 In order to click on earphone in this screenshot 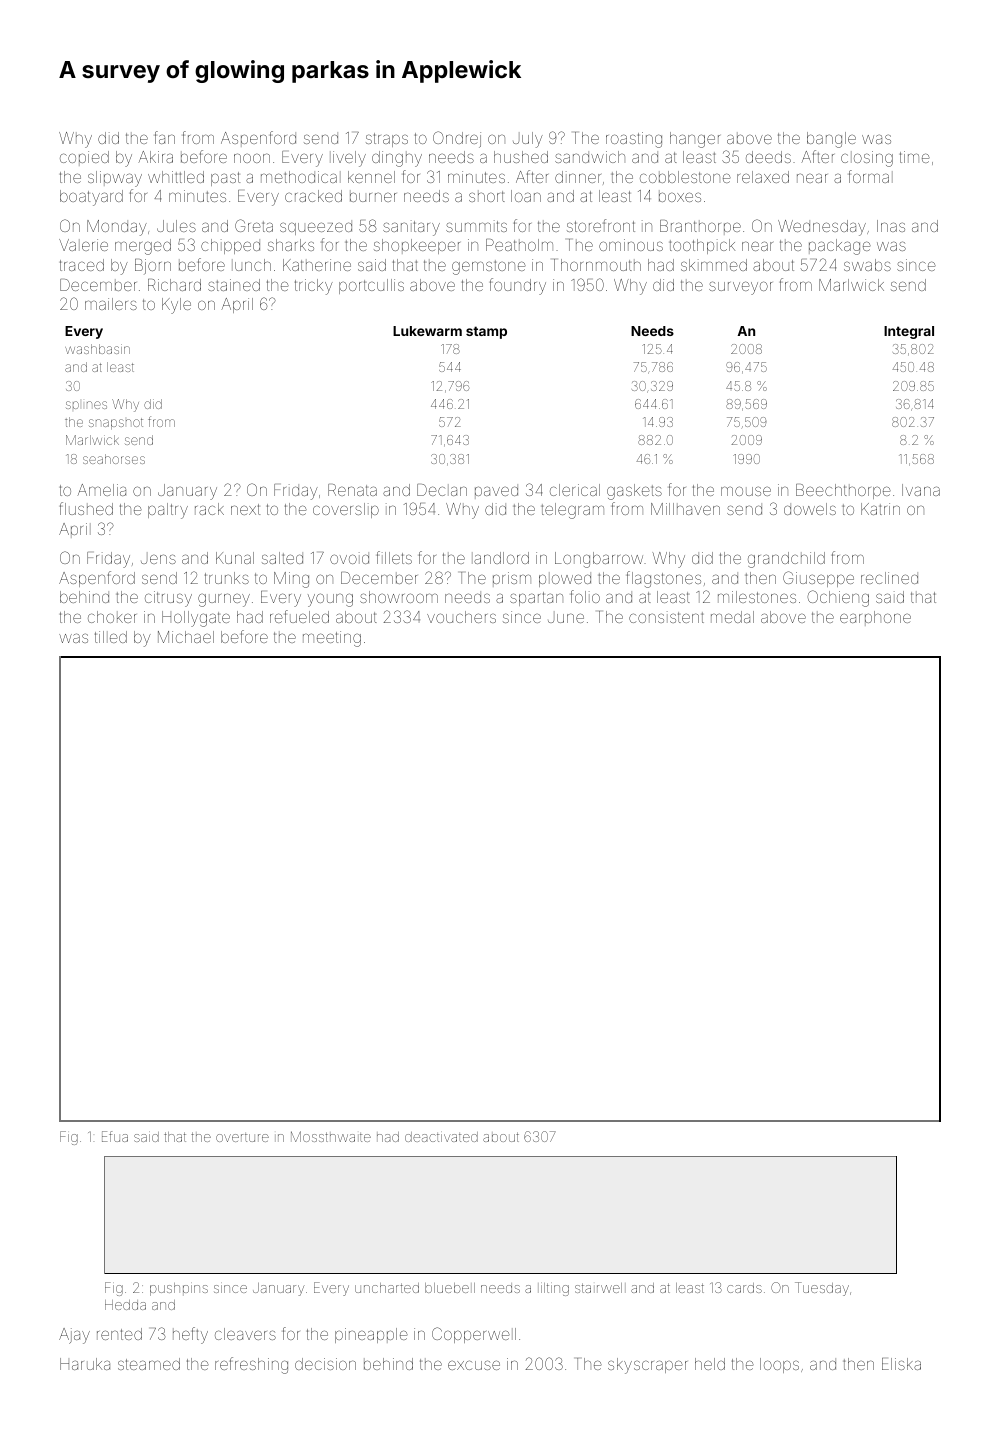, I will do `click(875, 618)`.
